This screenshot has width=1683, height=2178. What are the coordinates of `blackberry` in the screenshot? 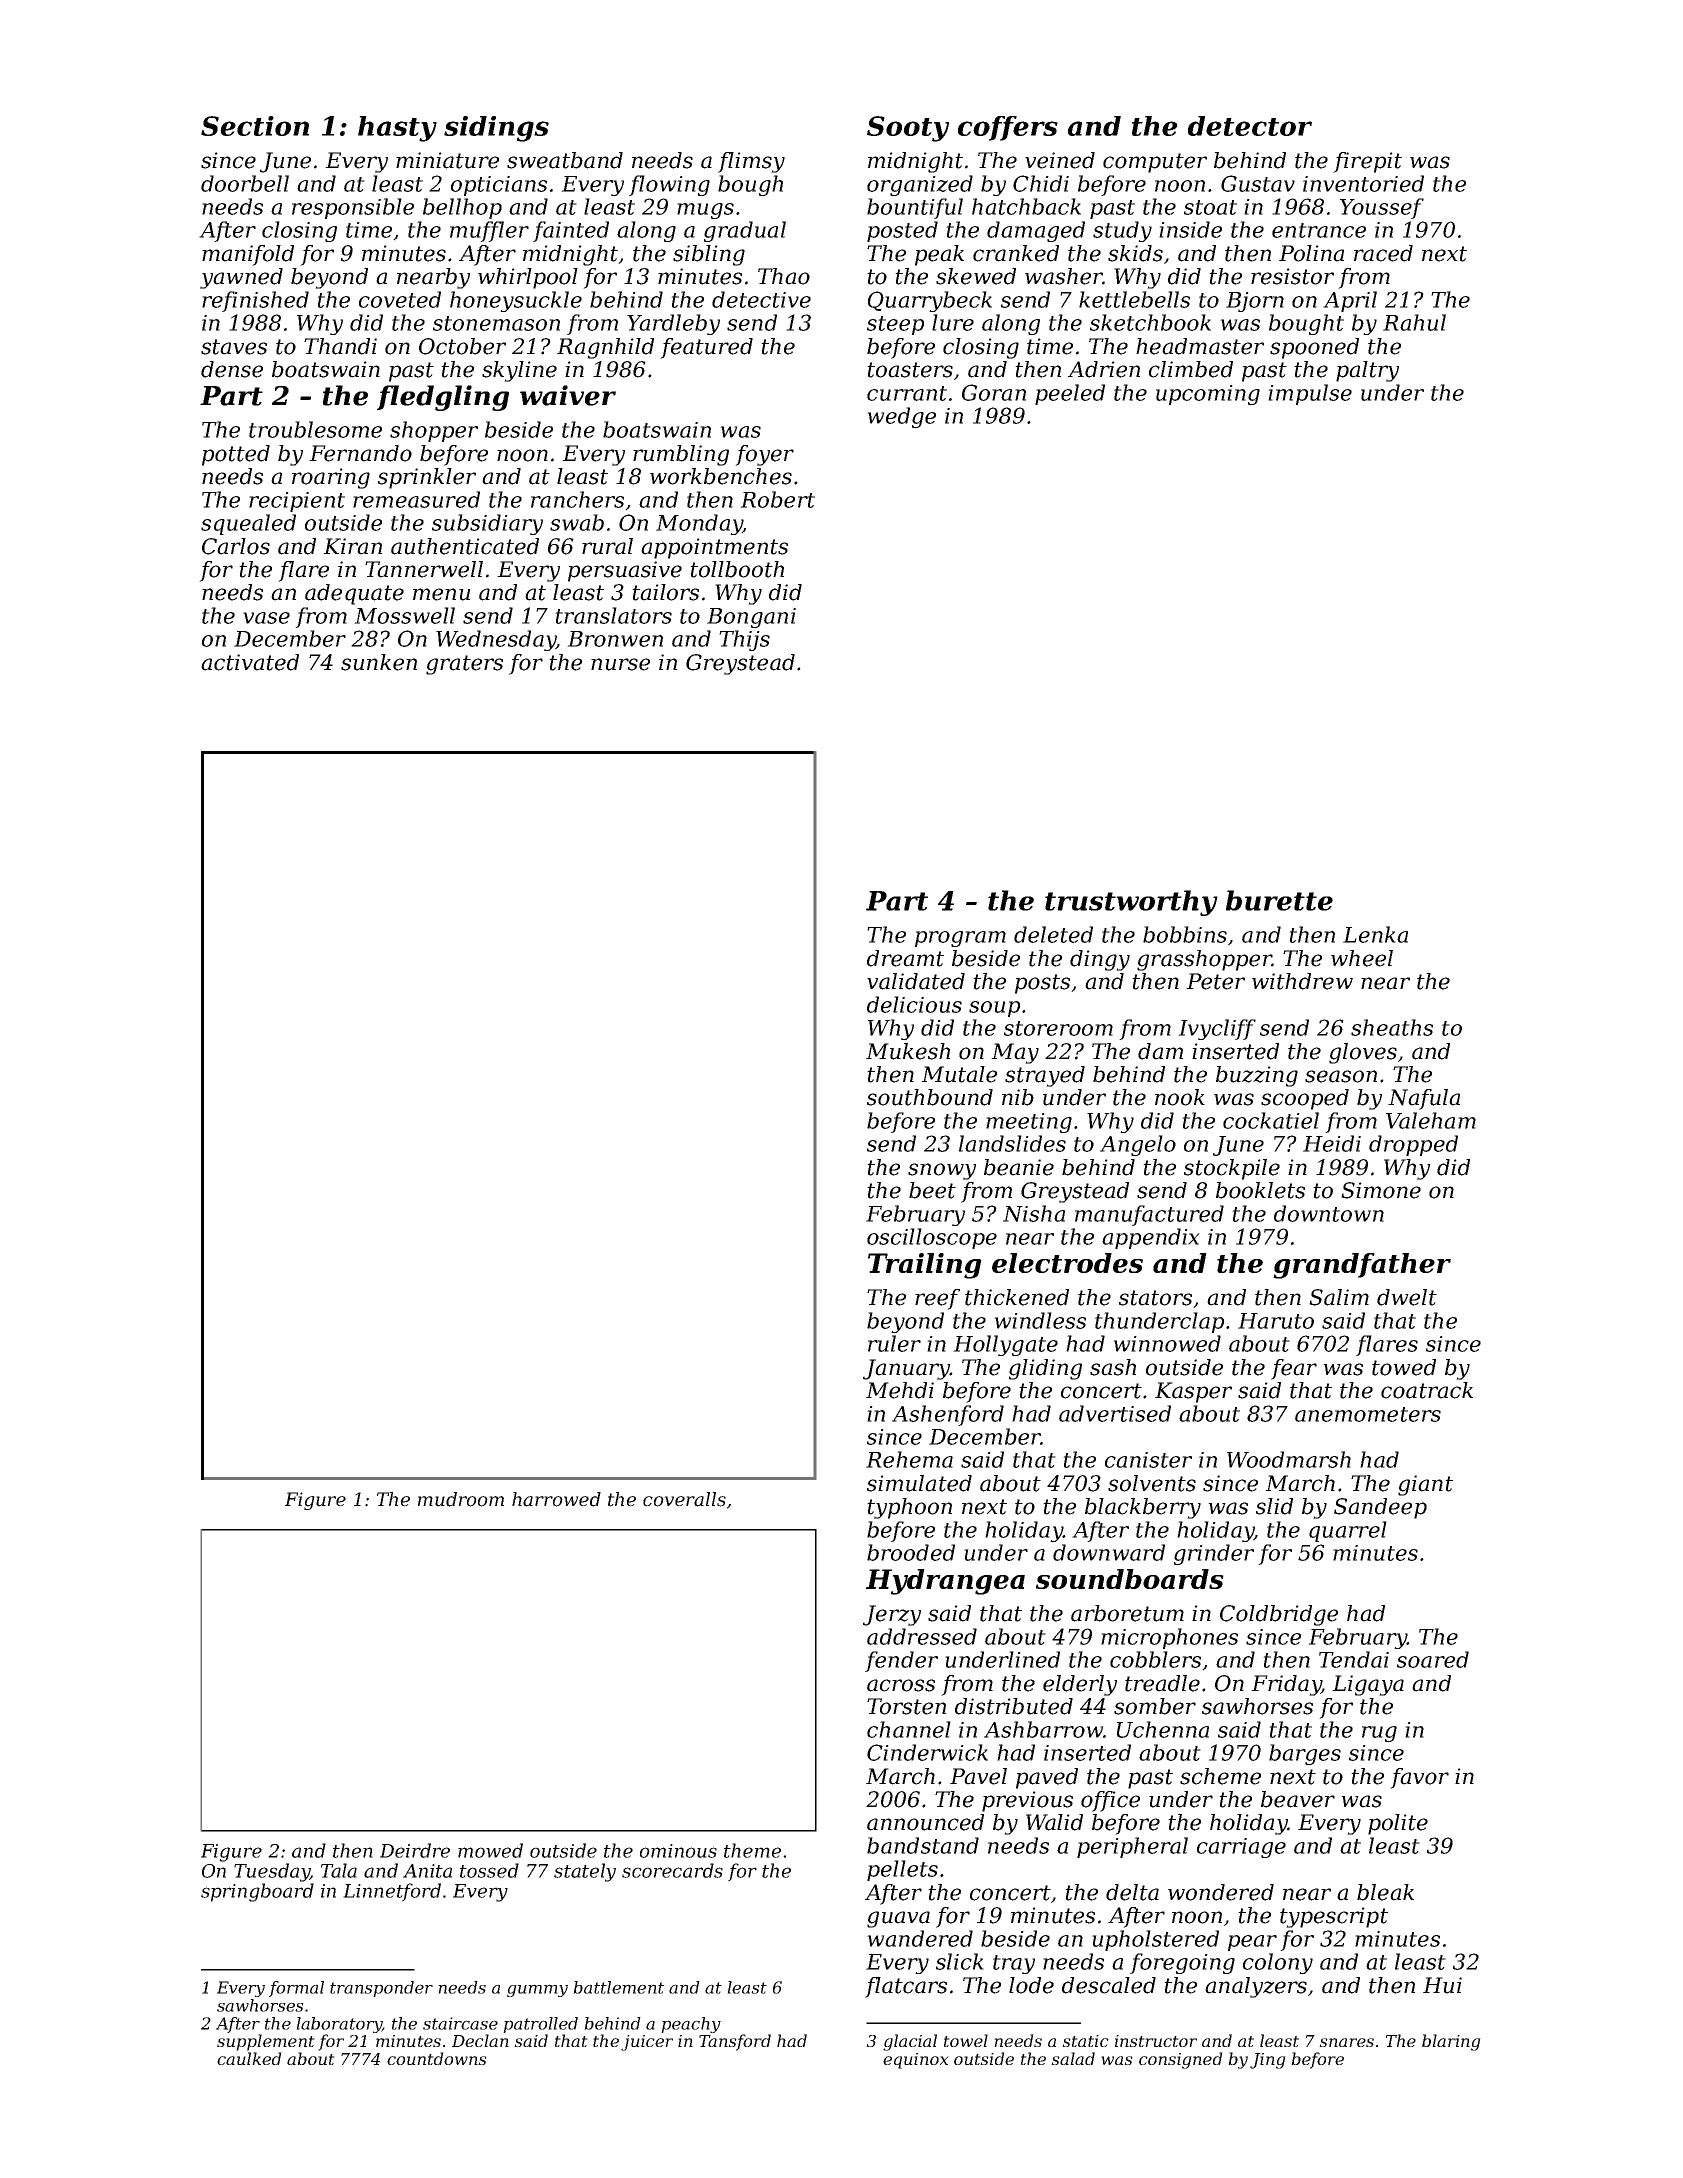 It's located at (1143, 1508).
